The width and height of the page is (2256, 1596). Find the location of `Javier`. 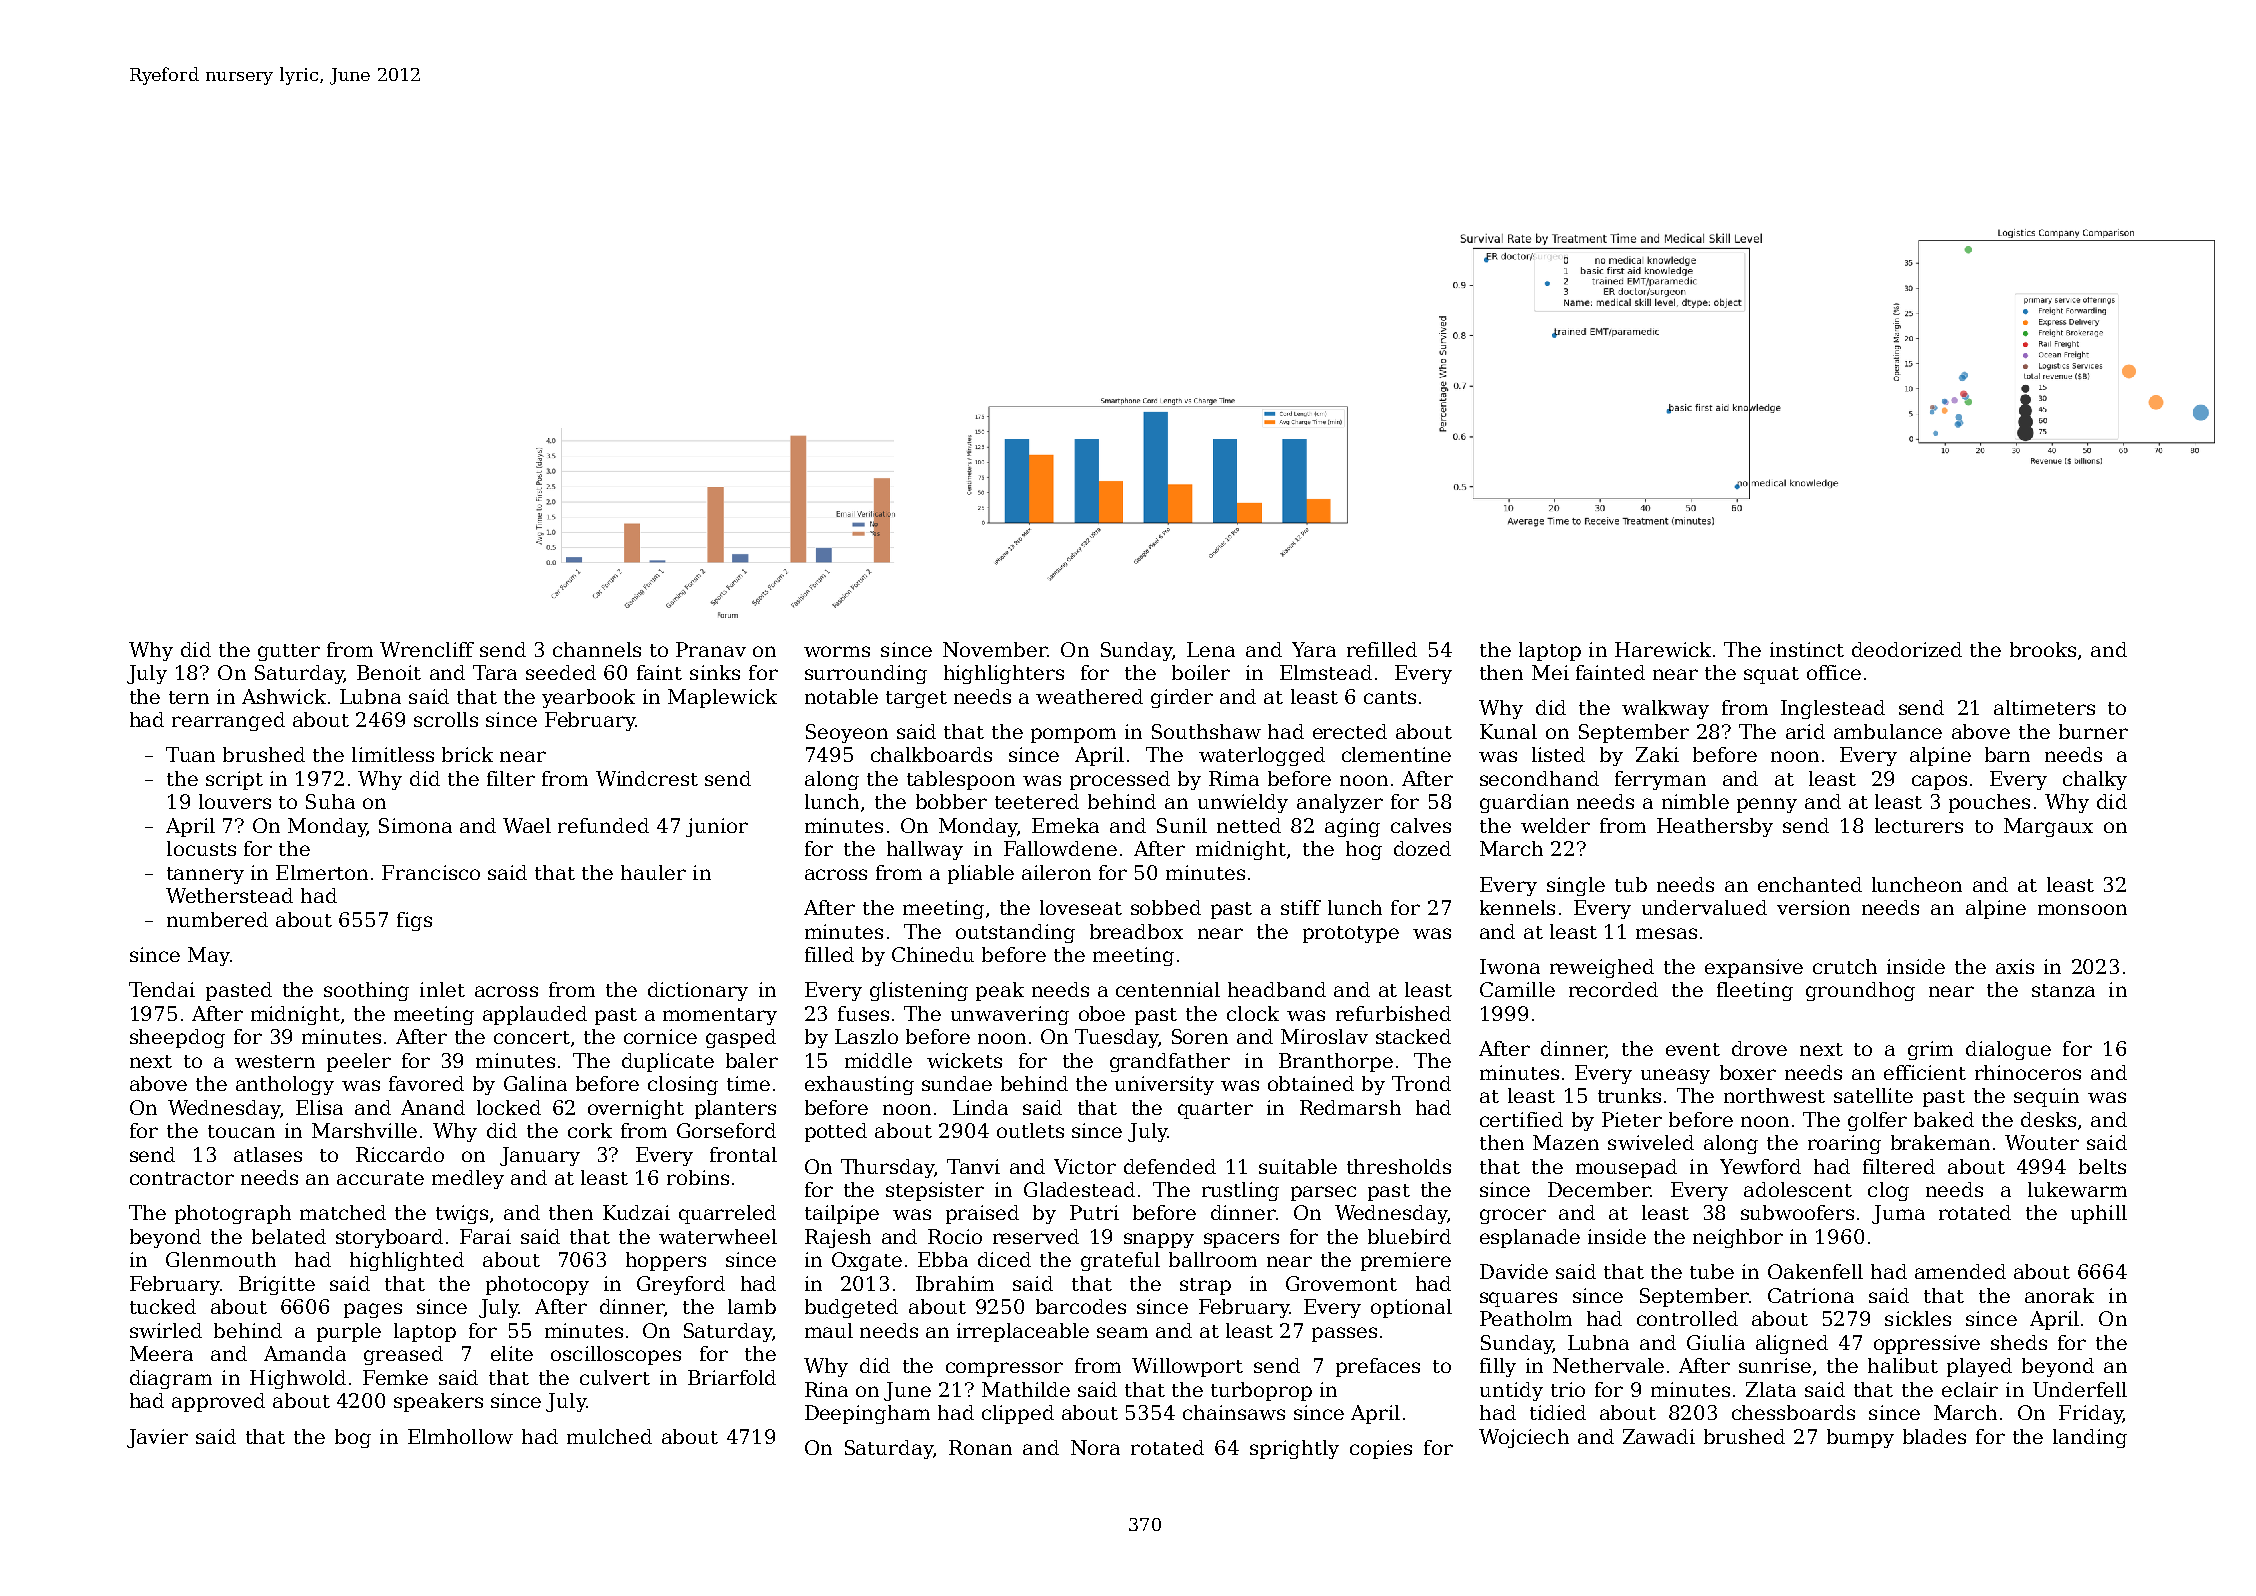

Javier is located at coordinates (157, 1438).
